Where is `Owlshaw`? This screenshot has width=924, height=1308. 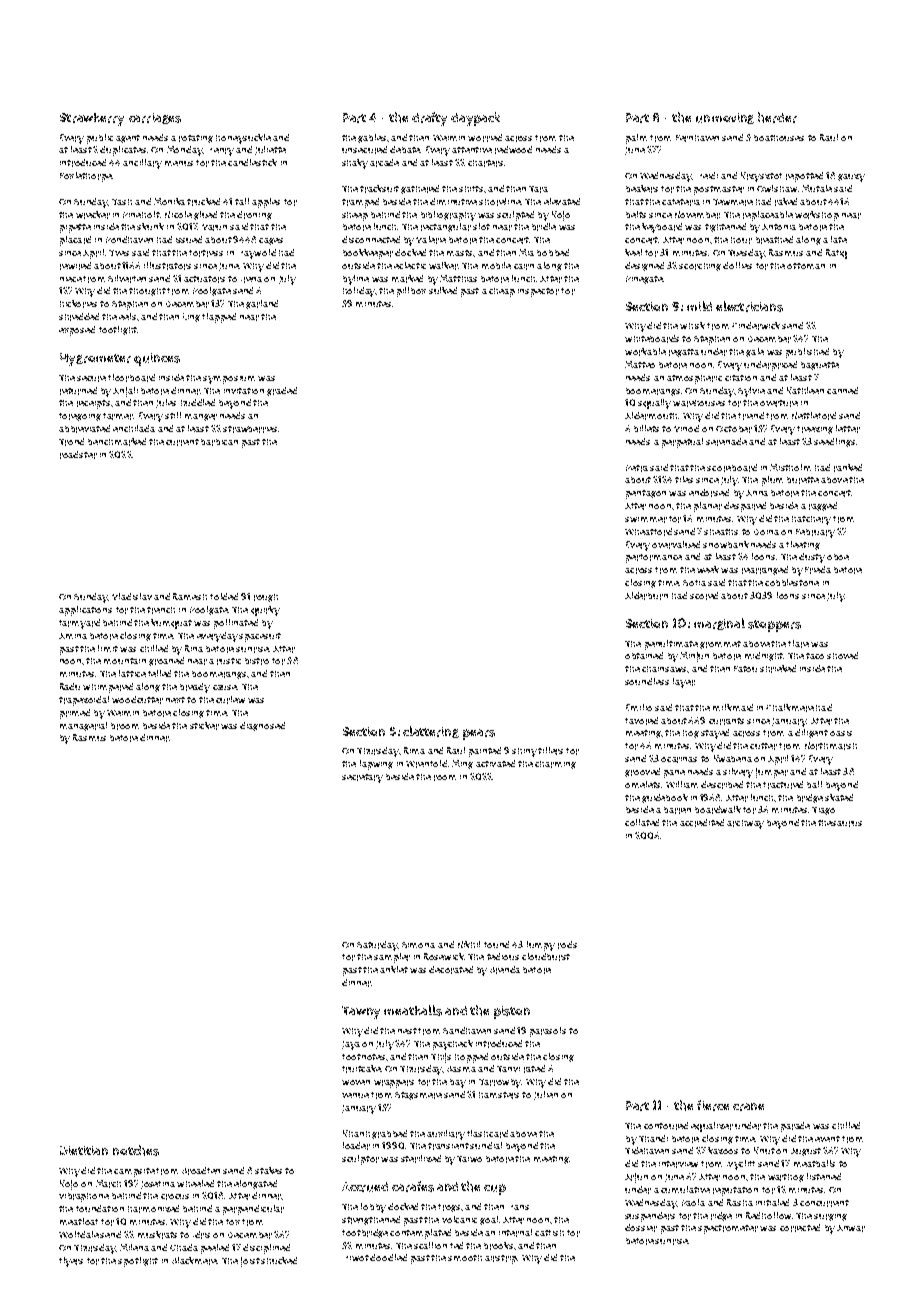
Owlshaw is located at coordinates (777, 188).
